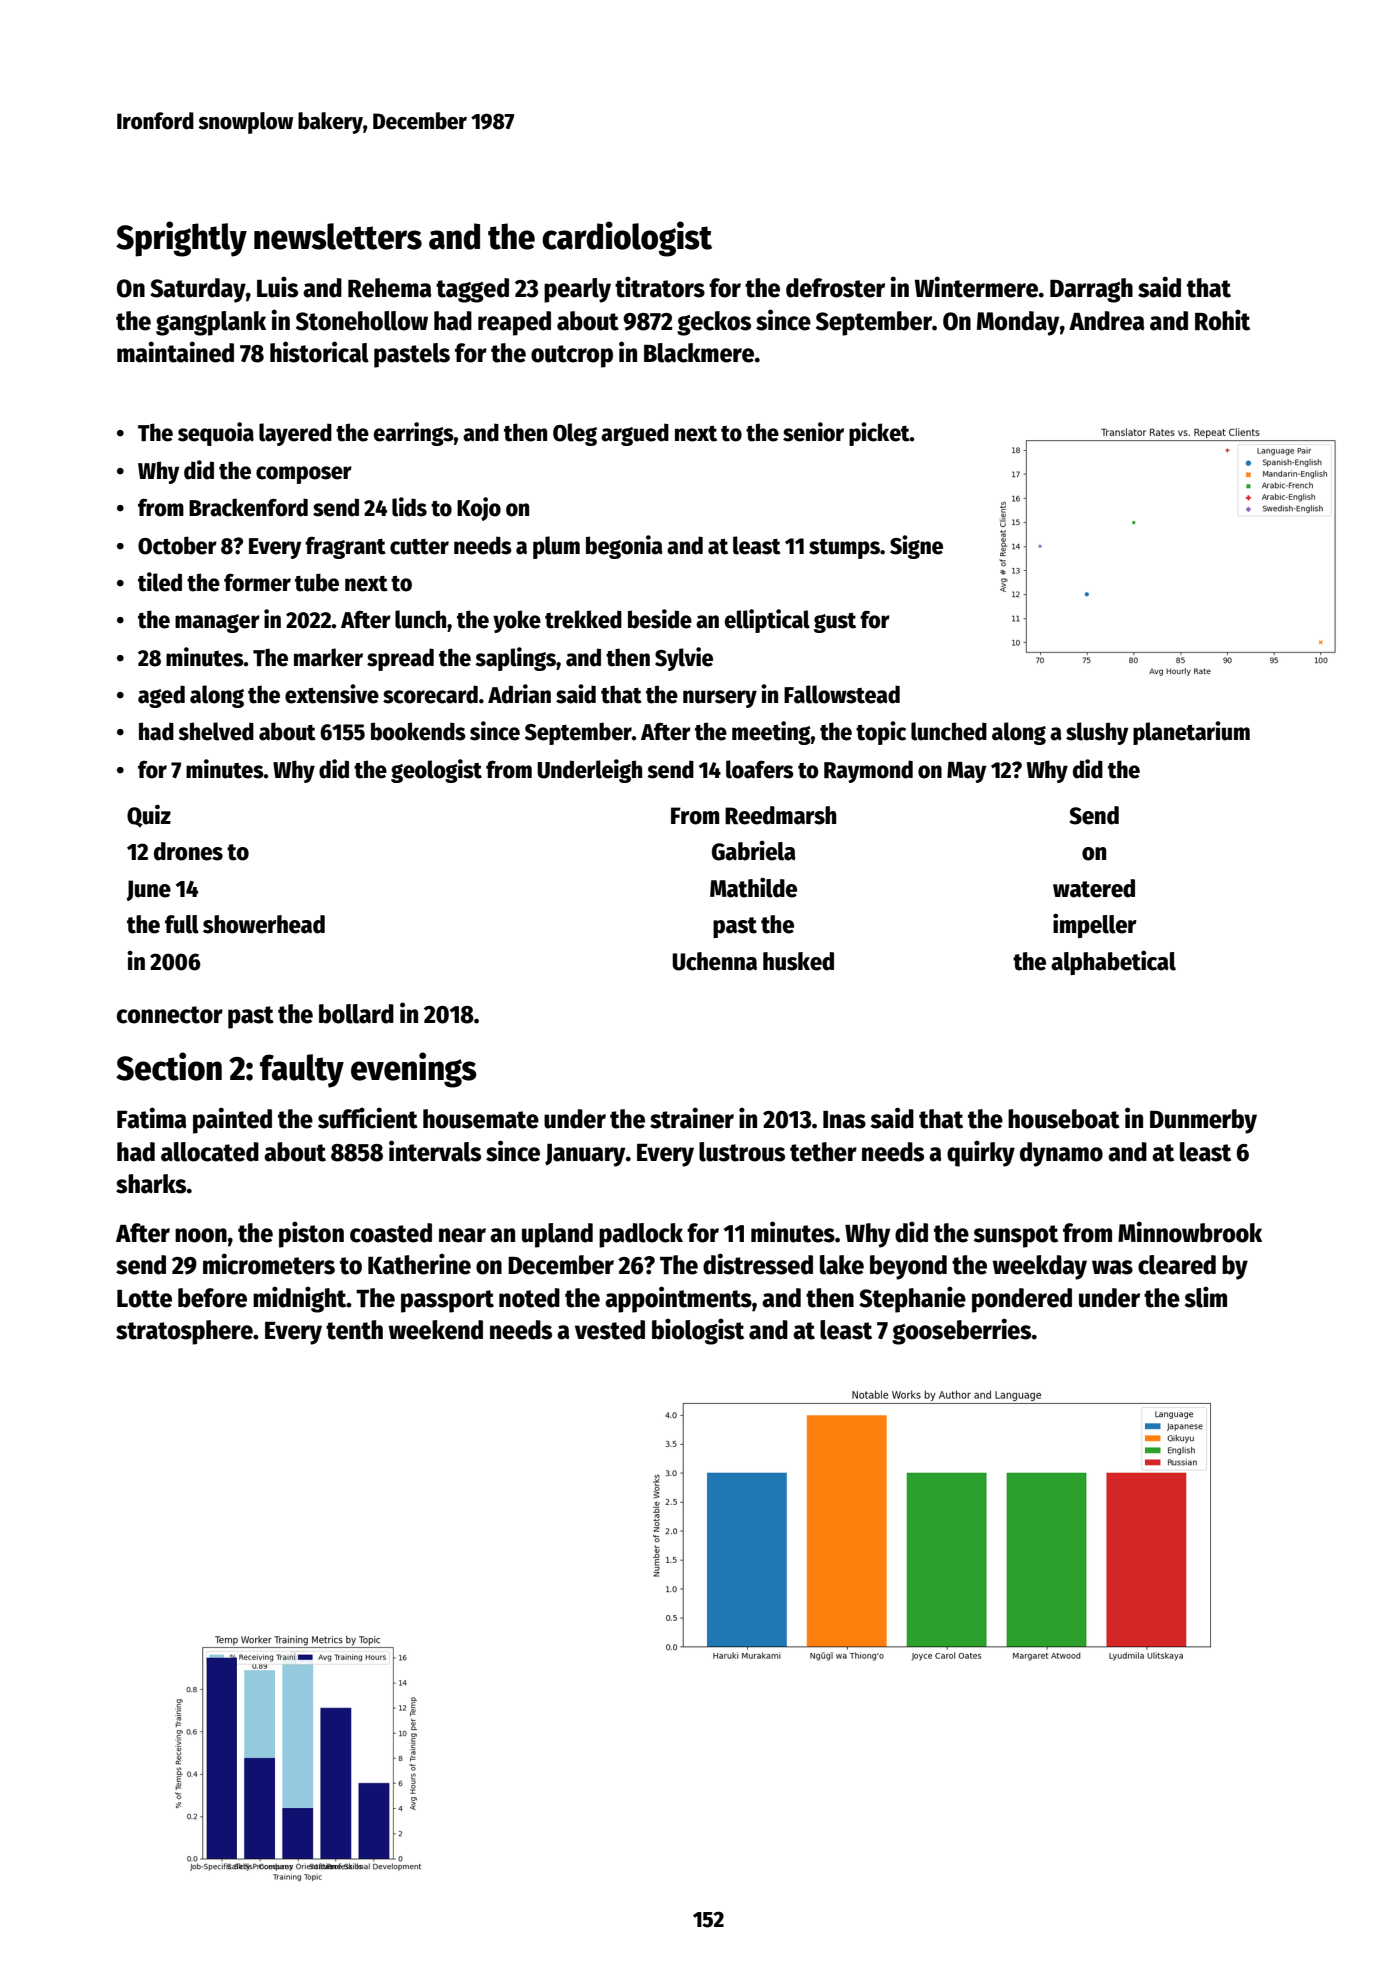 Image resolution: width=1386 pixels, height=1969 pixels. I want to click on Wintermere, so click(976, 287).
